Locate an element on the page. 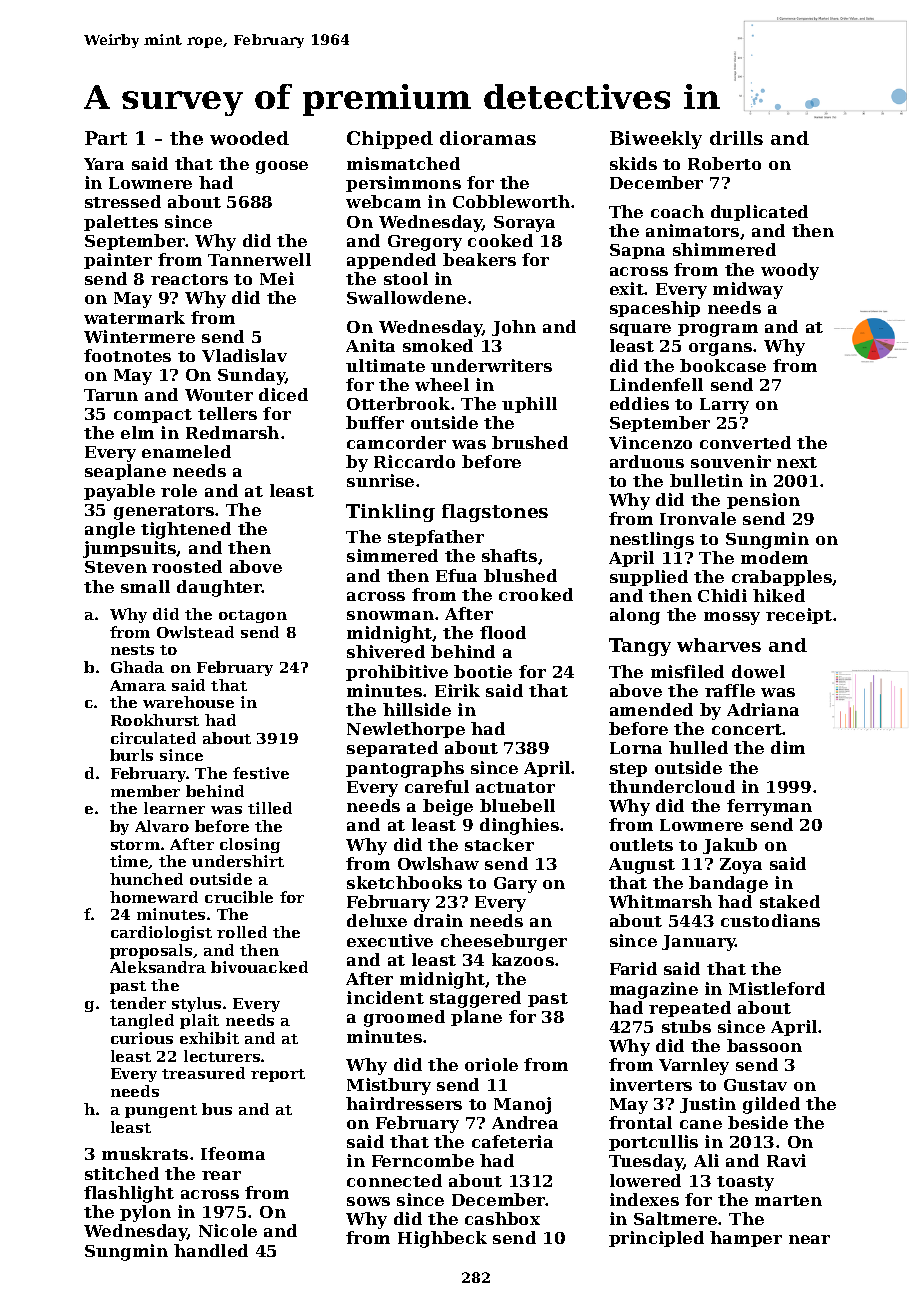  bootie is located at coordinates (483, 671).
